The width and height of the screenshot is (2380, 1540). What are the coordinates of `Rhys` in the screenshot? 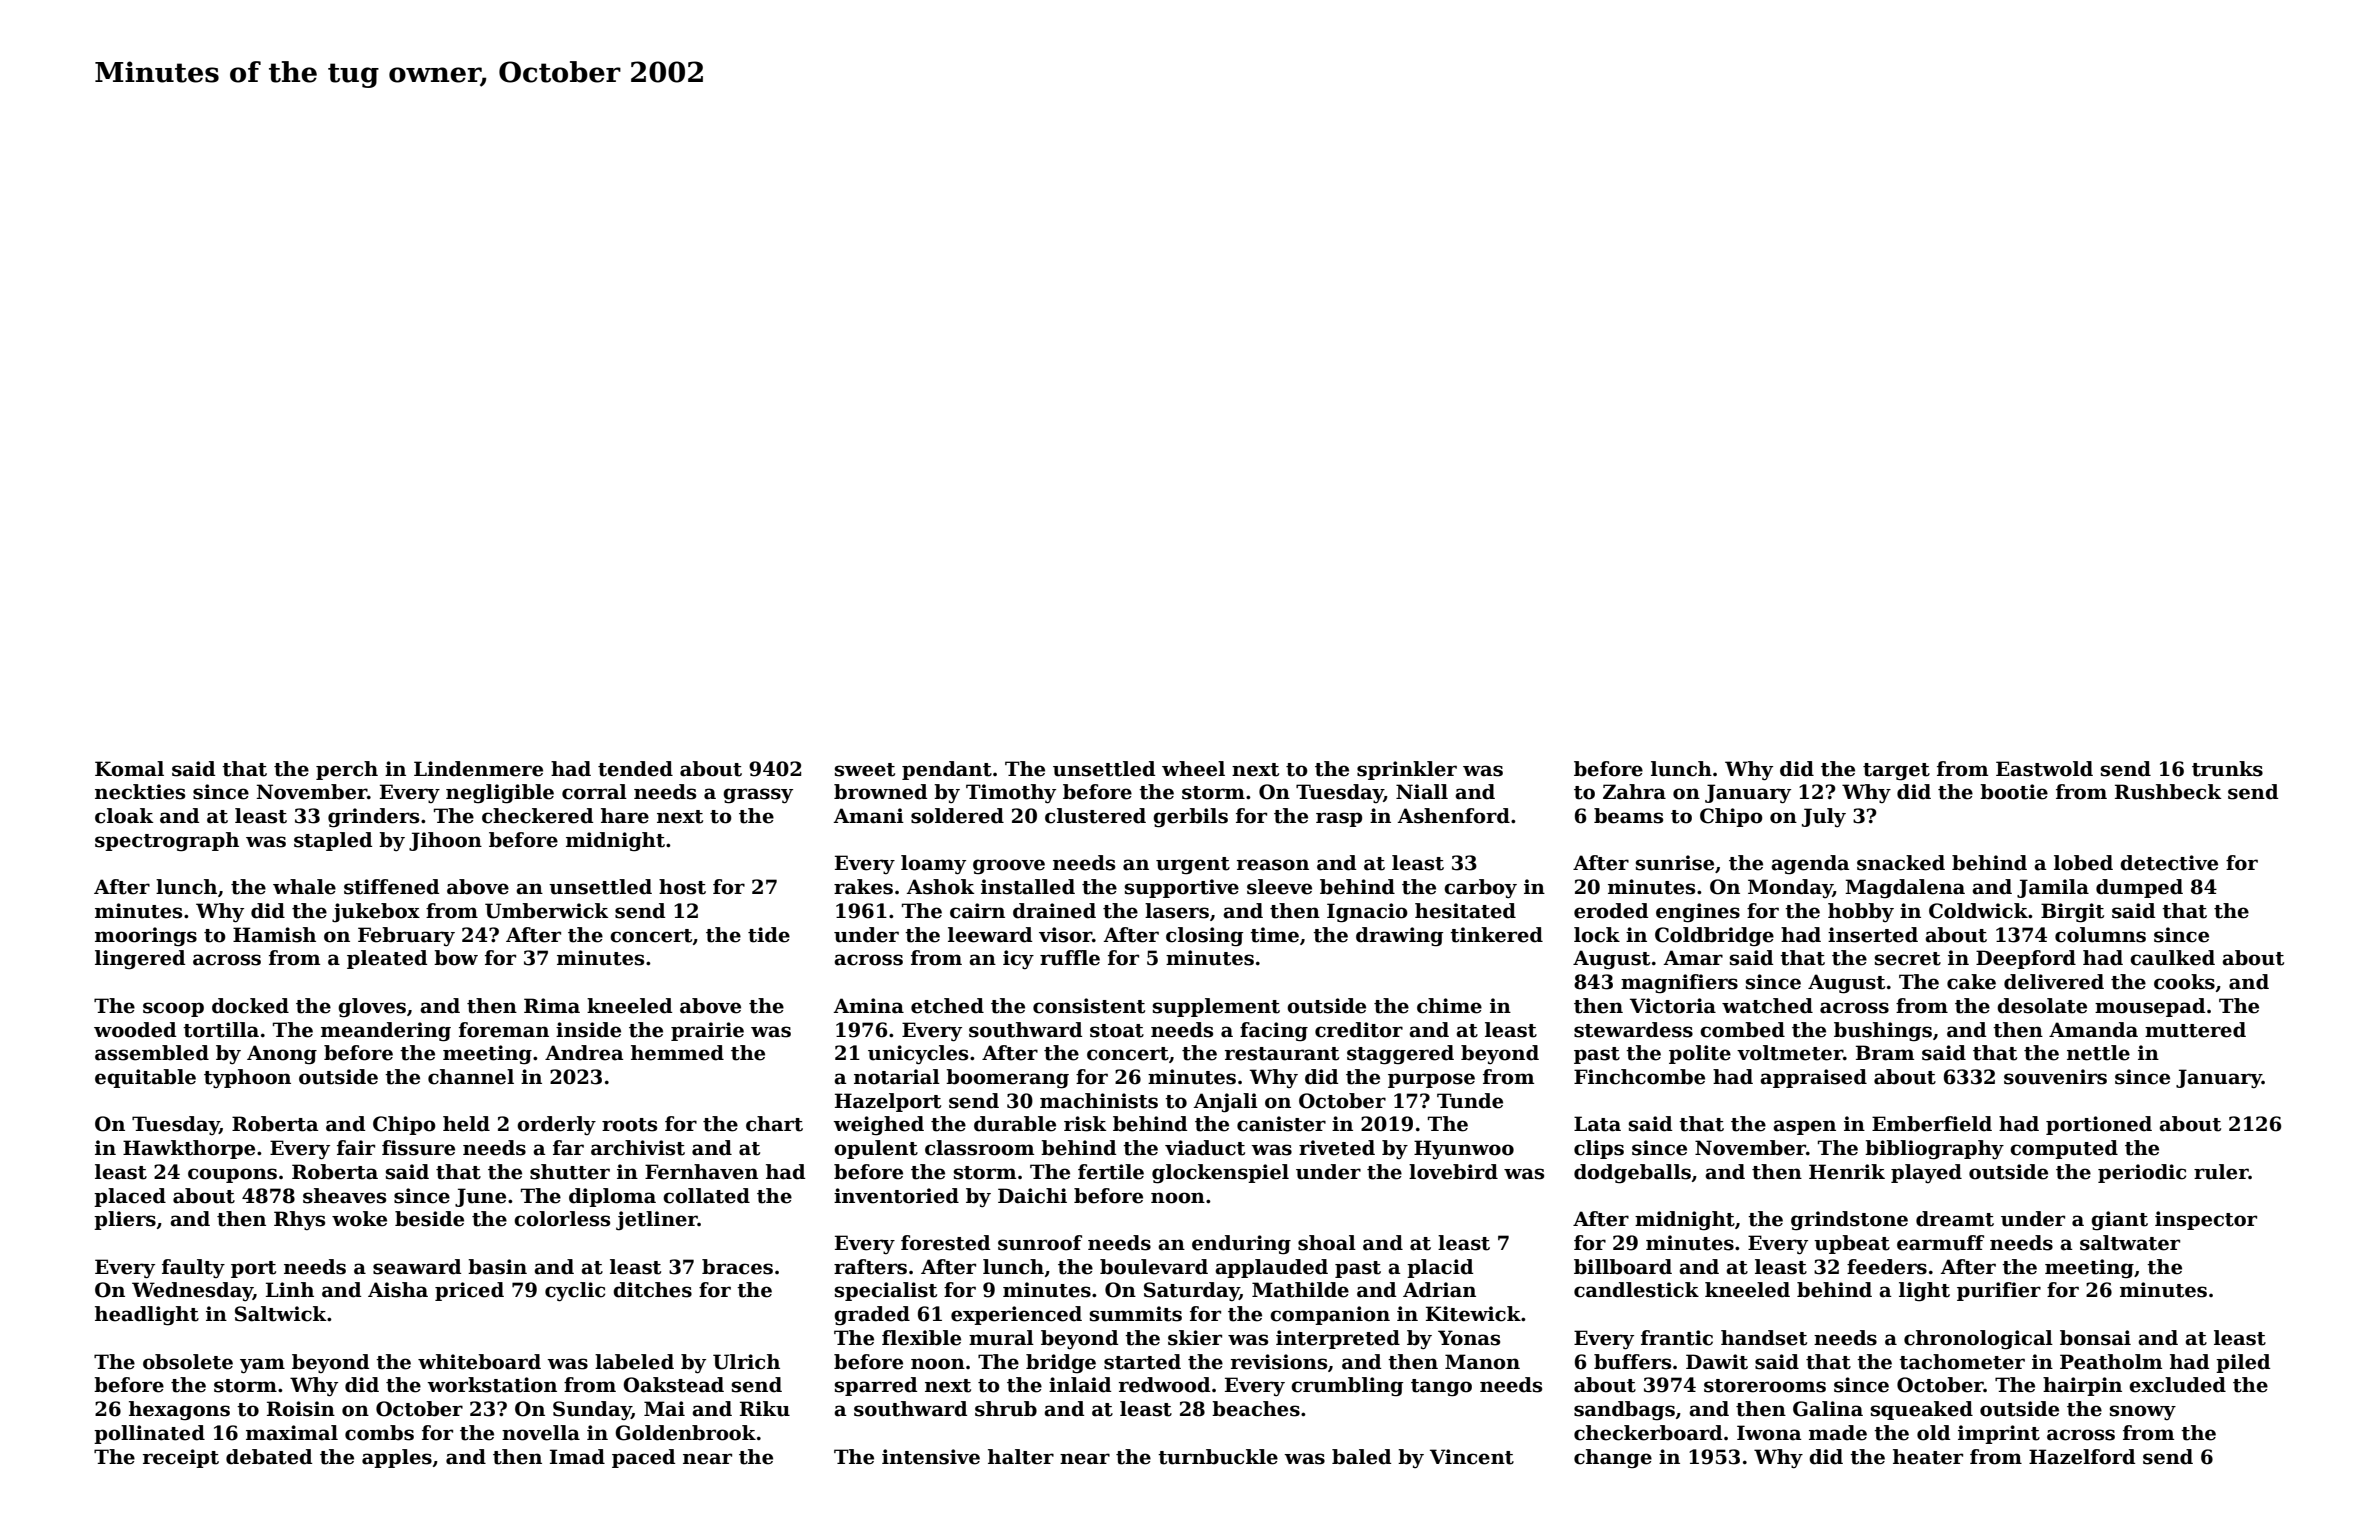 It's located at (299, 1220).
